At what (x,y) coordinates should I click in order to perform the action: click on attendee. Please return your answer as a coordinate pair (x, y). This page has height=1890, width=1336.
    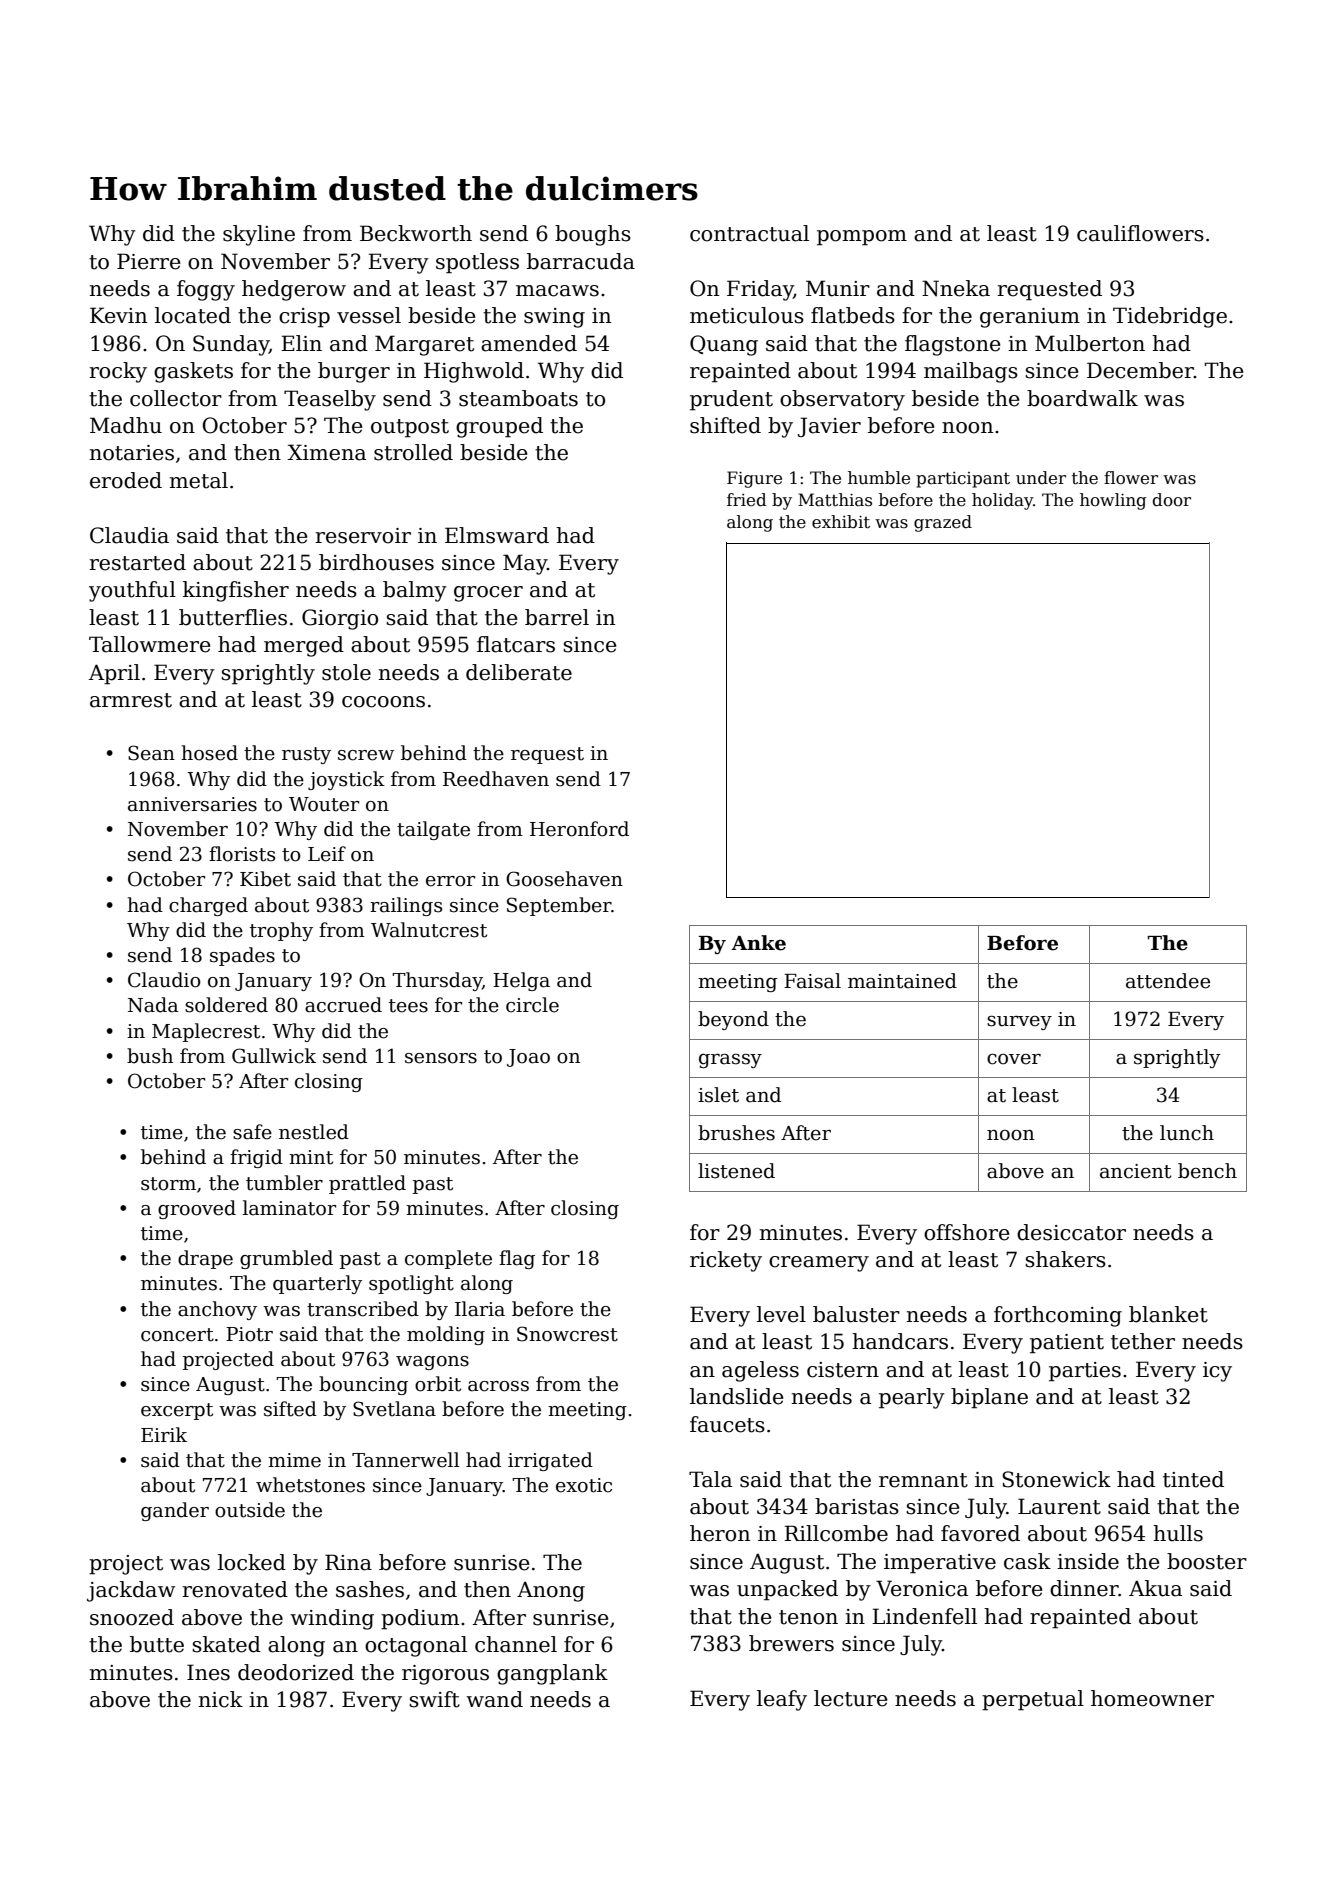
    Looking at the image, I should click on (1168, 981).
